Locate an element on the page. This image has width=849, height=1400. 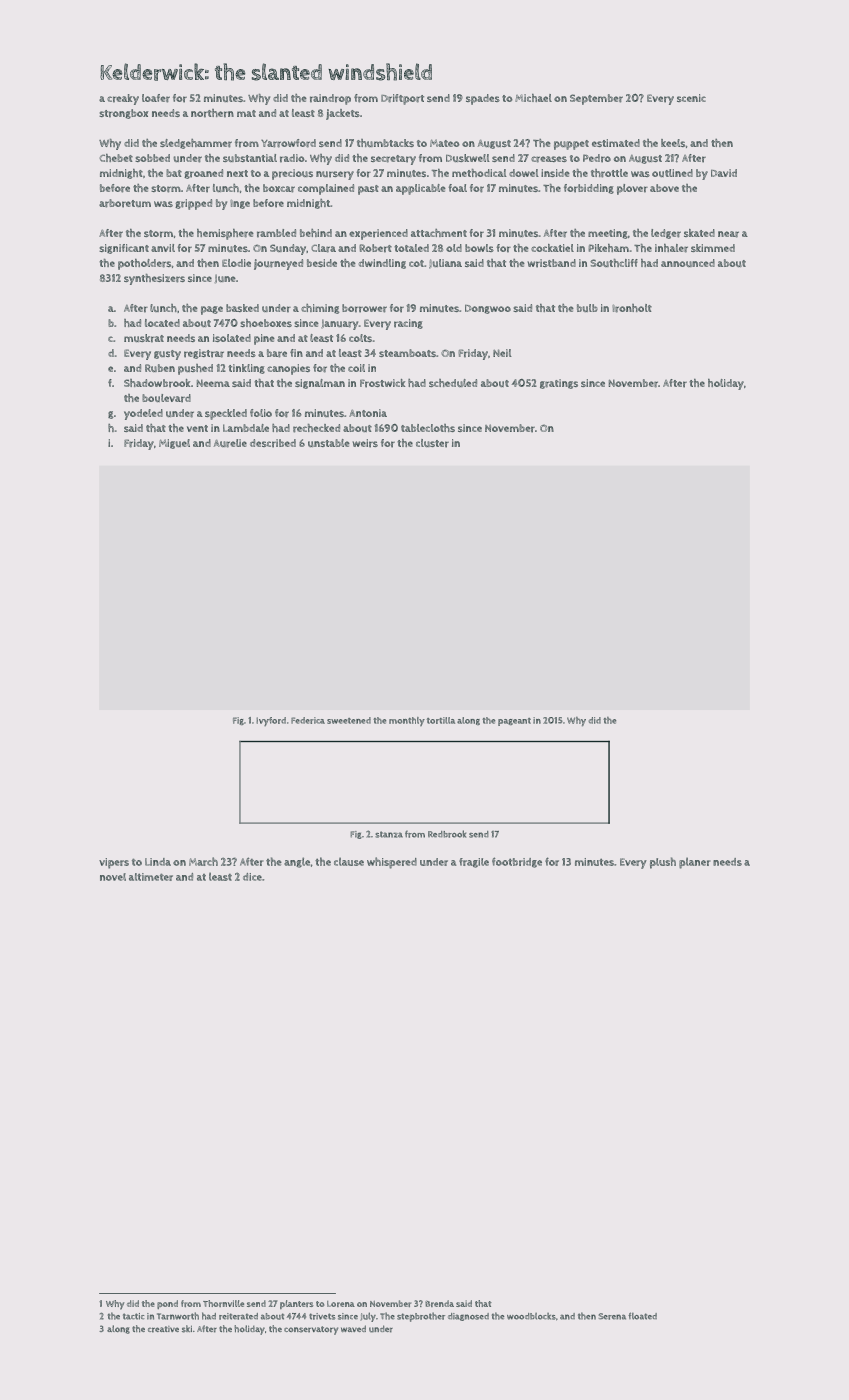
Ironholt is located at coordinates (632, 308).
